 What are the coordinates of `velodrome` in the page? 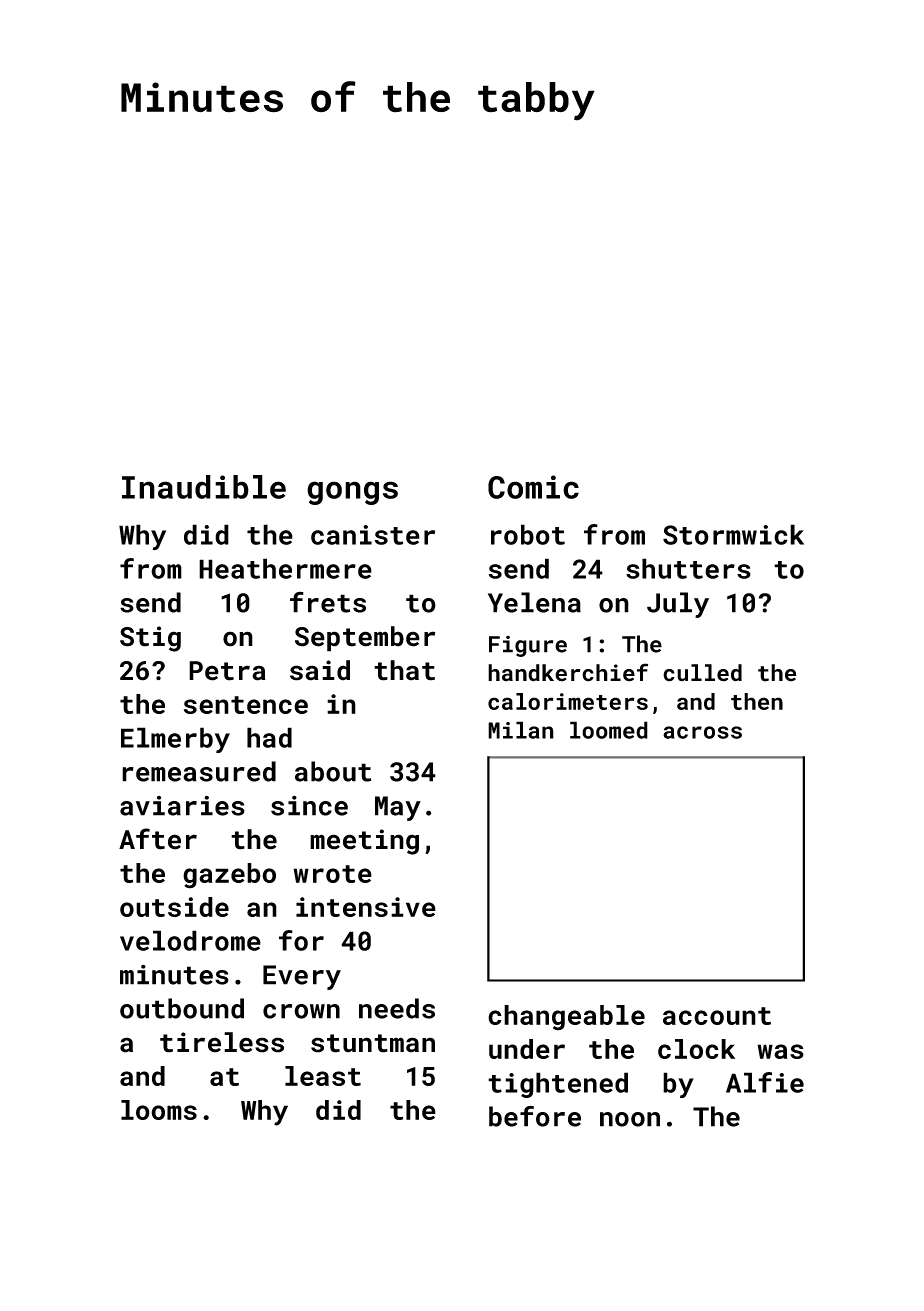 It's located at (190, 940).
